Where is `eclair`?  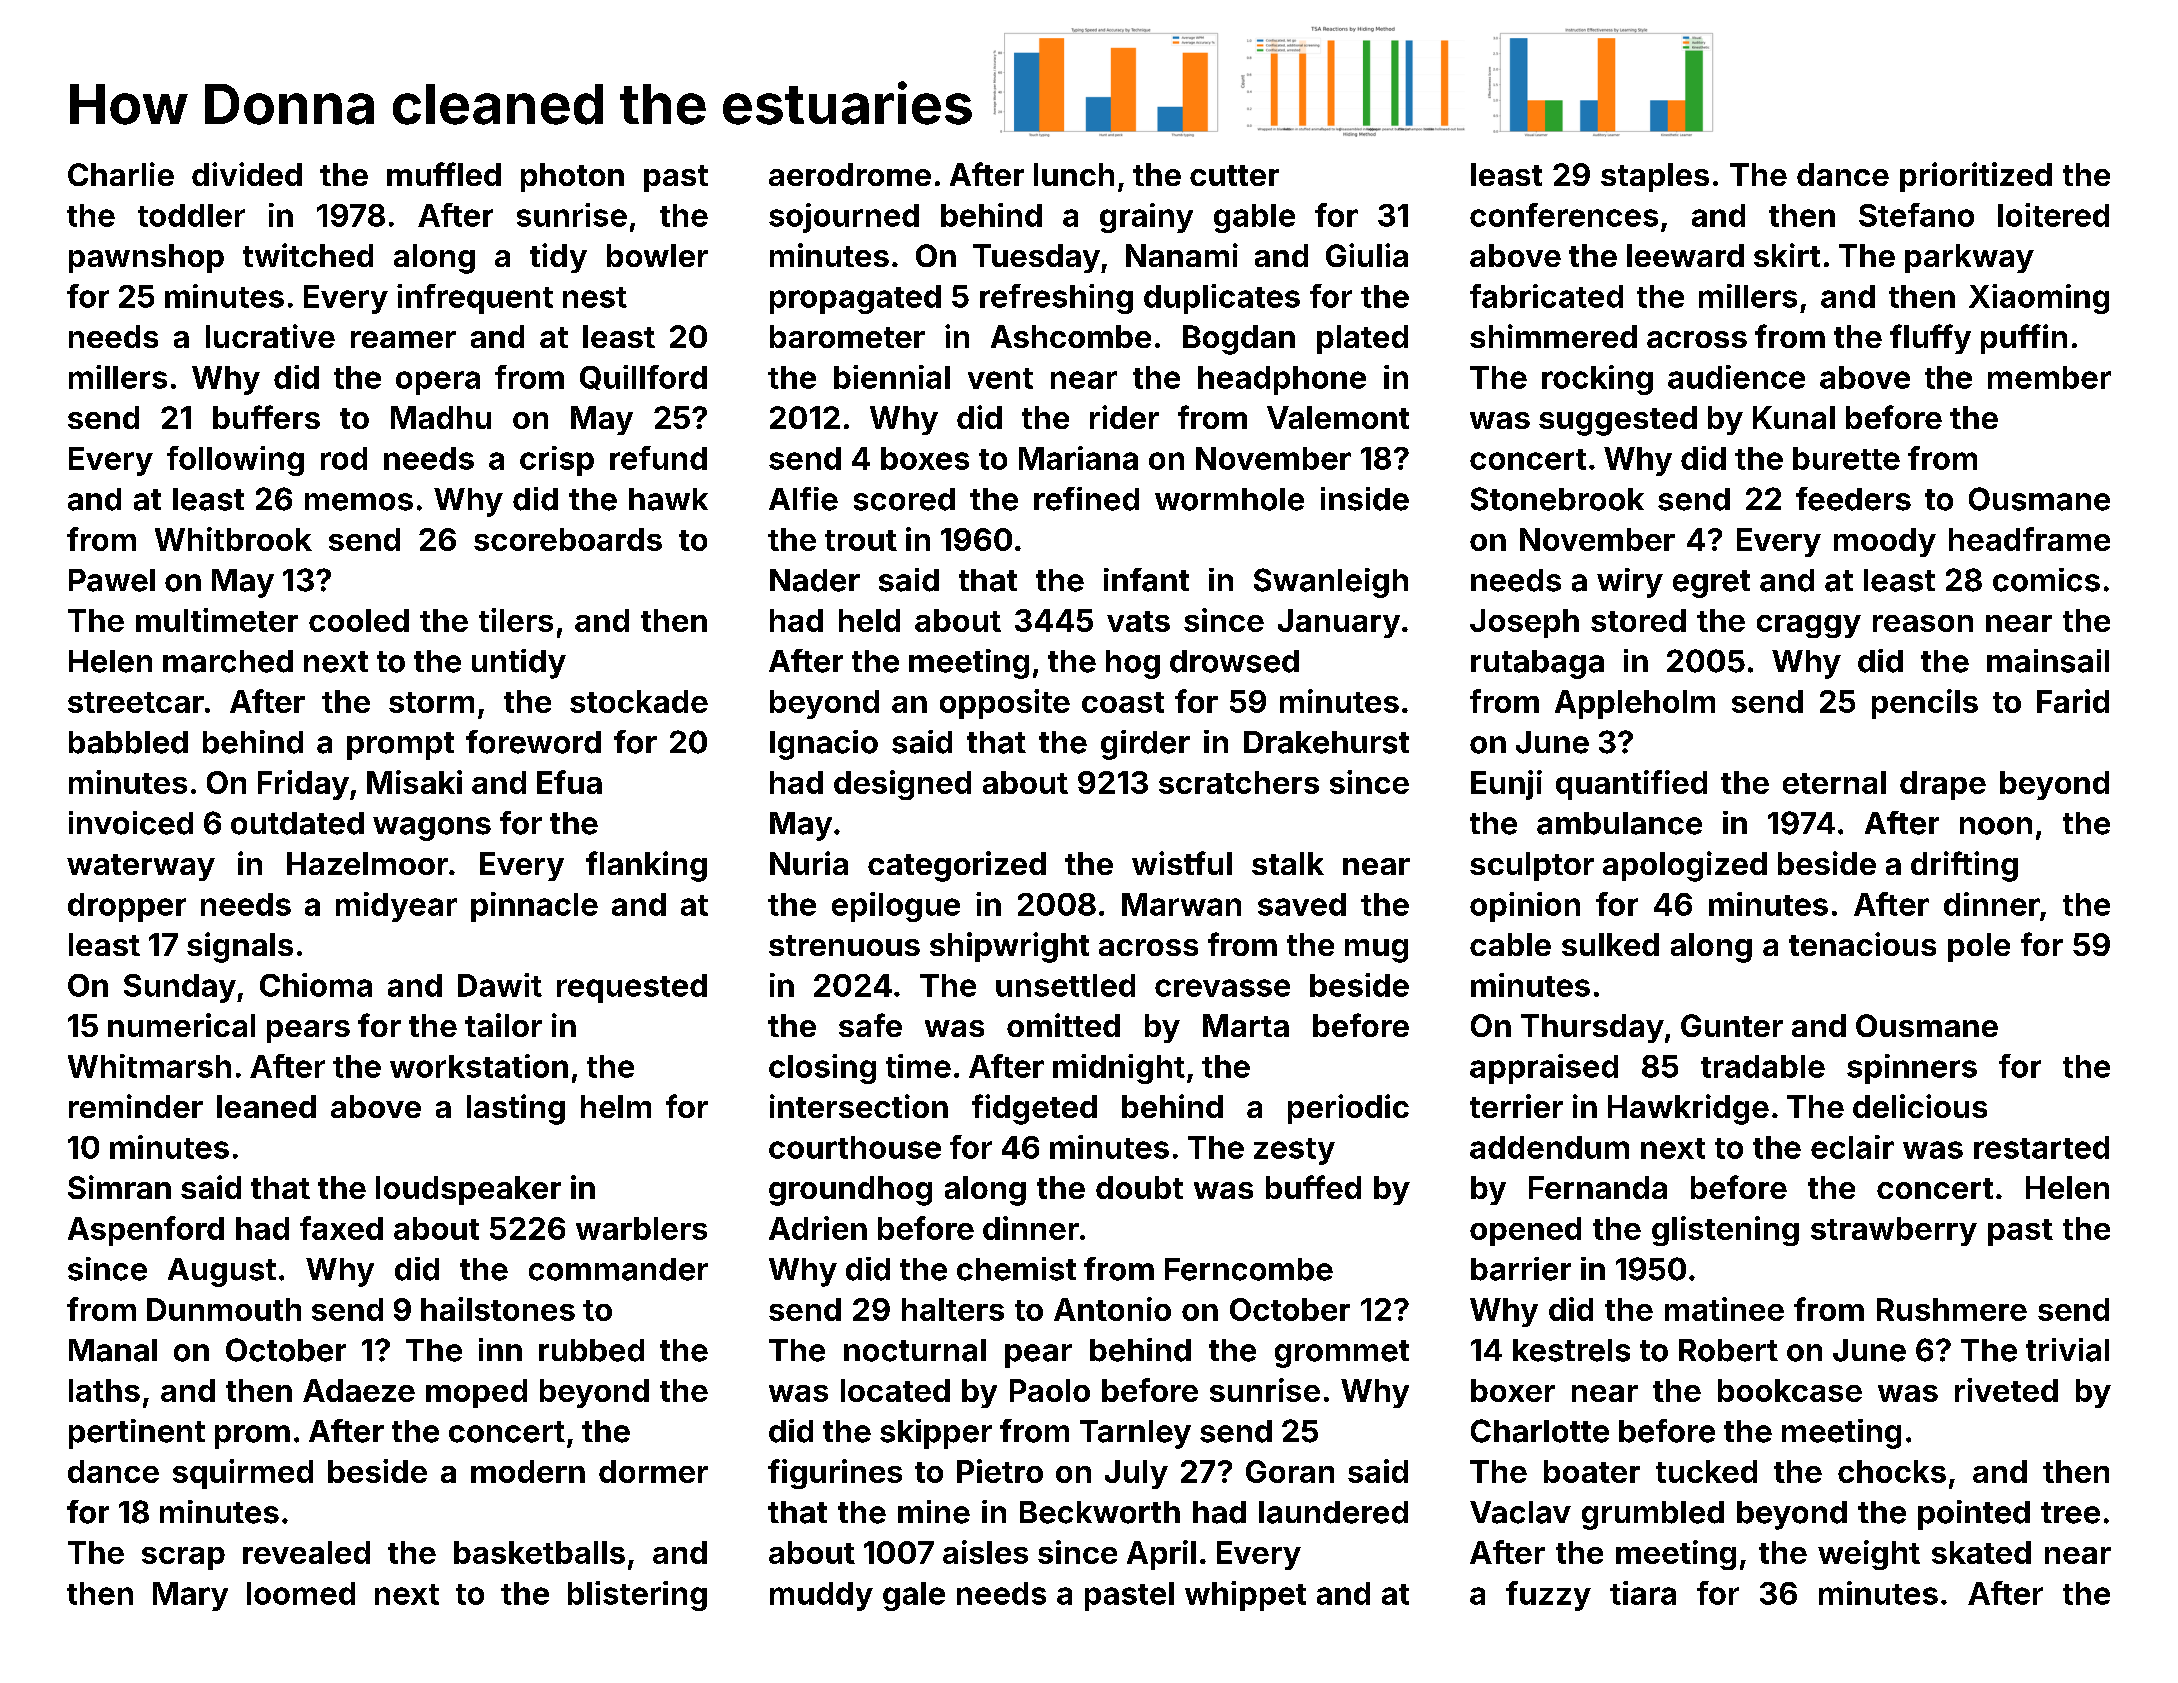
eclair is located at coordinates (1852, 1147).
